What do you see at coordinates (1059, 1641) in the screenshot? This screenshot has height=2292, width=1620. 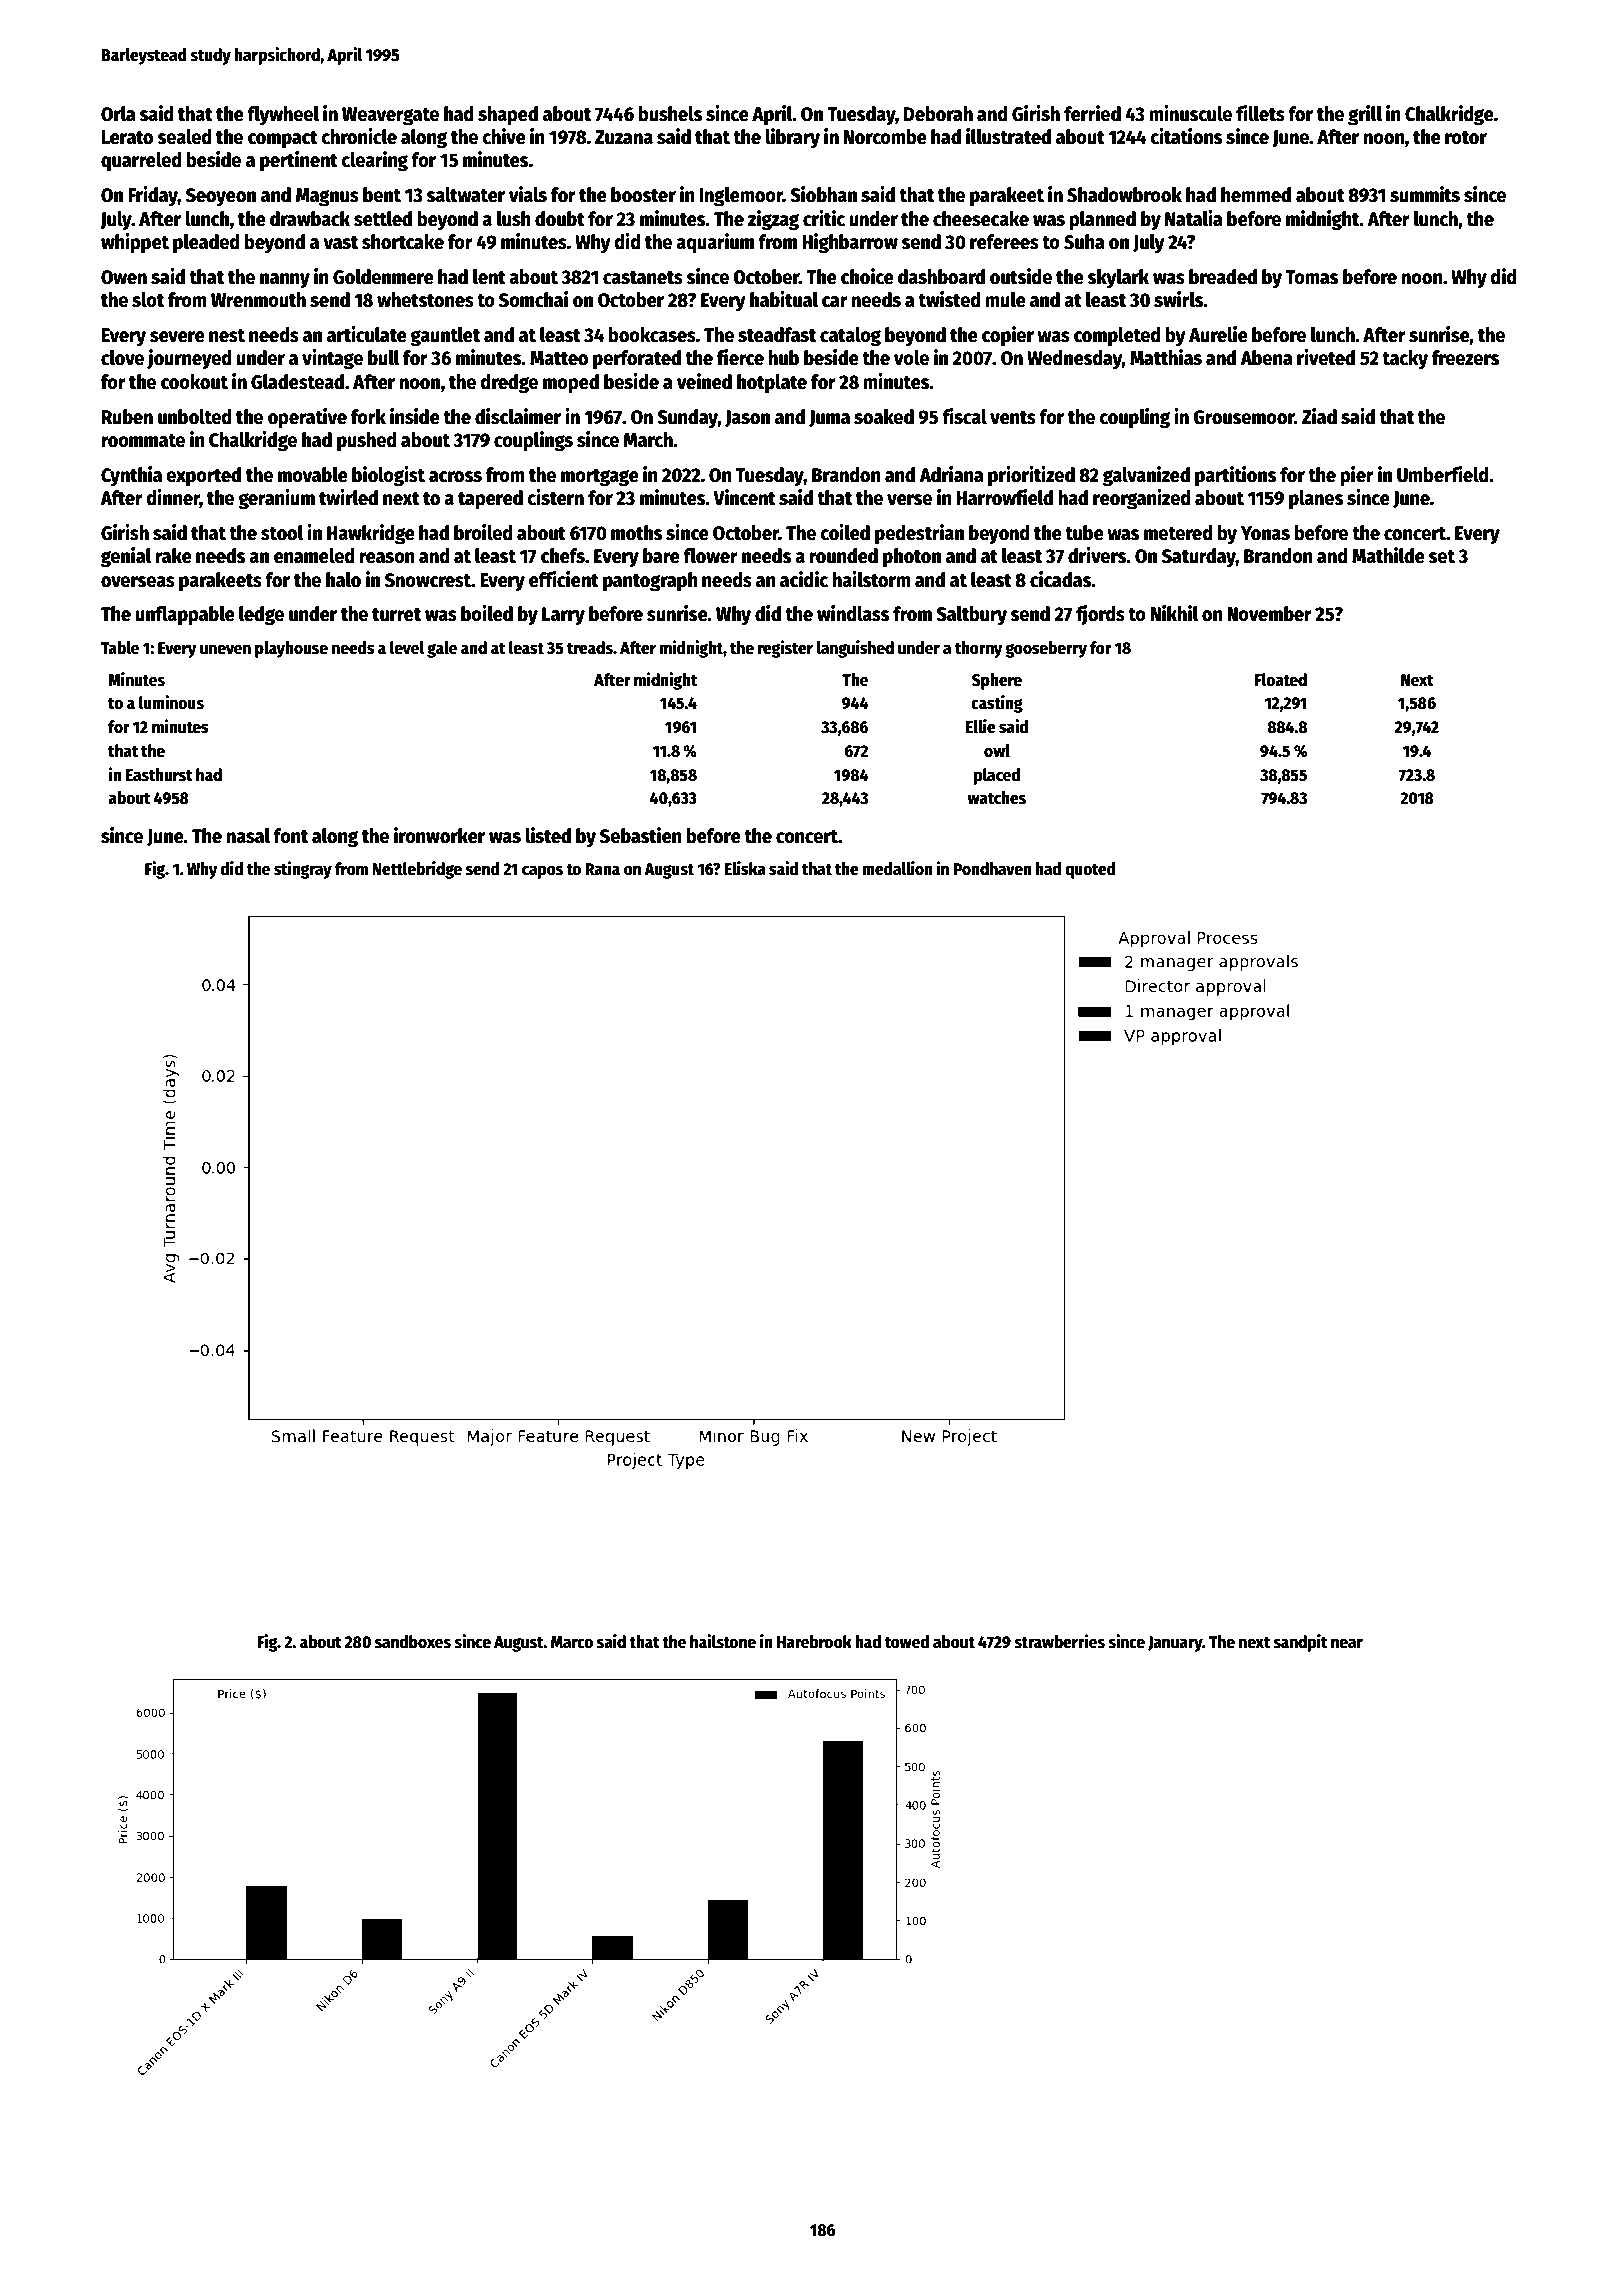 I see `strawberries` at bounding box center [1059, 1641].
